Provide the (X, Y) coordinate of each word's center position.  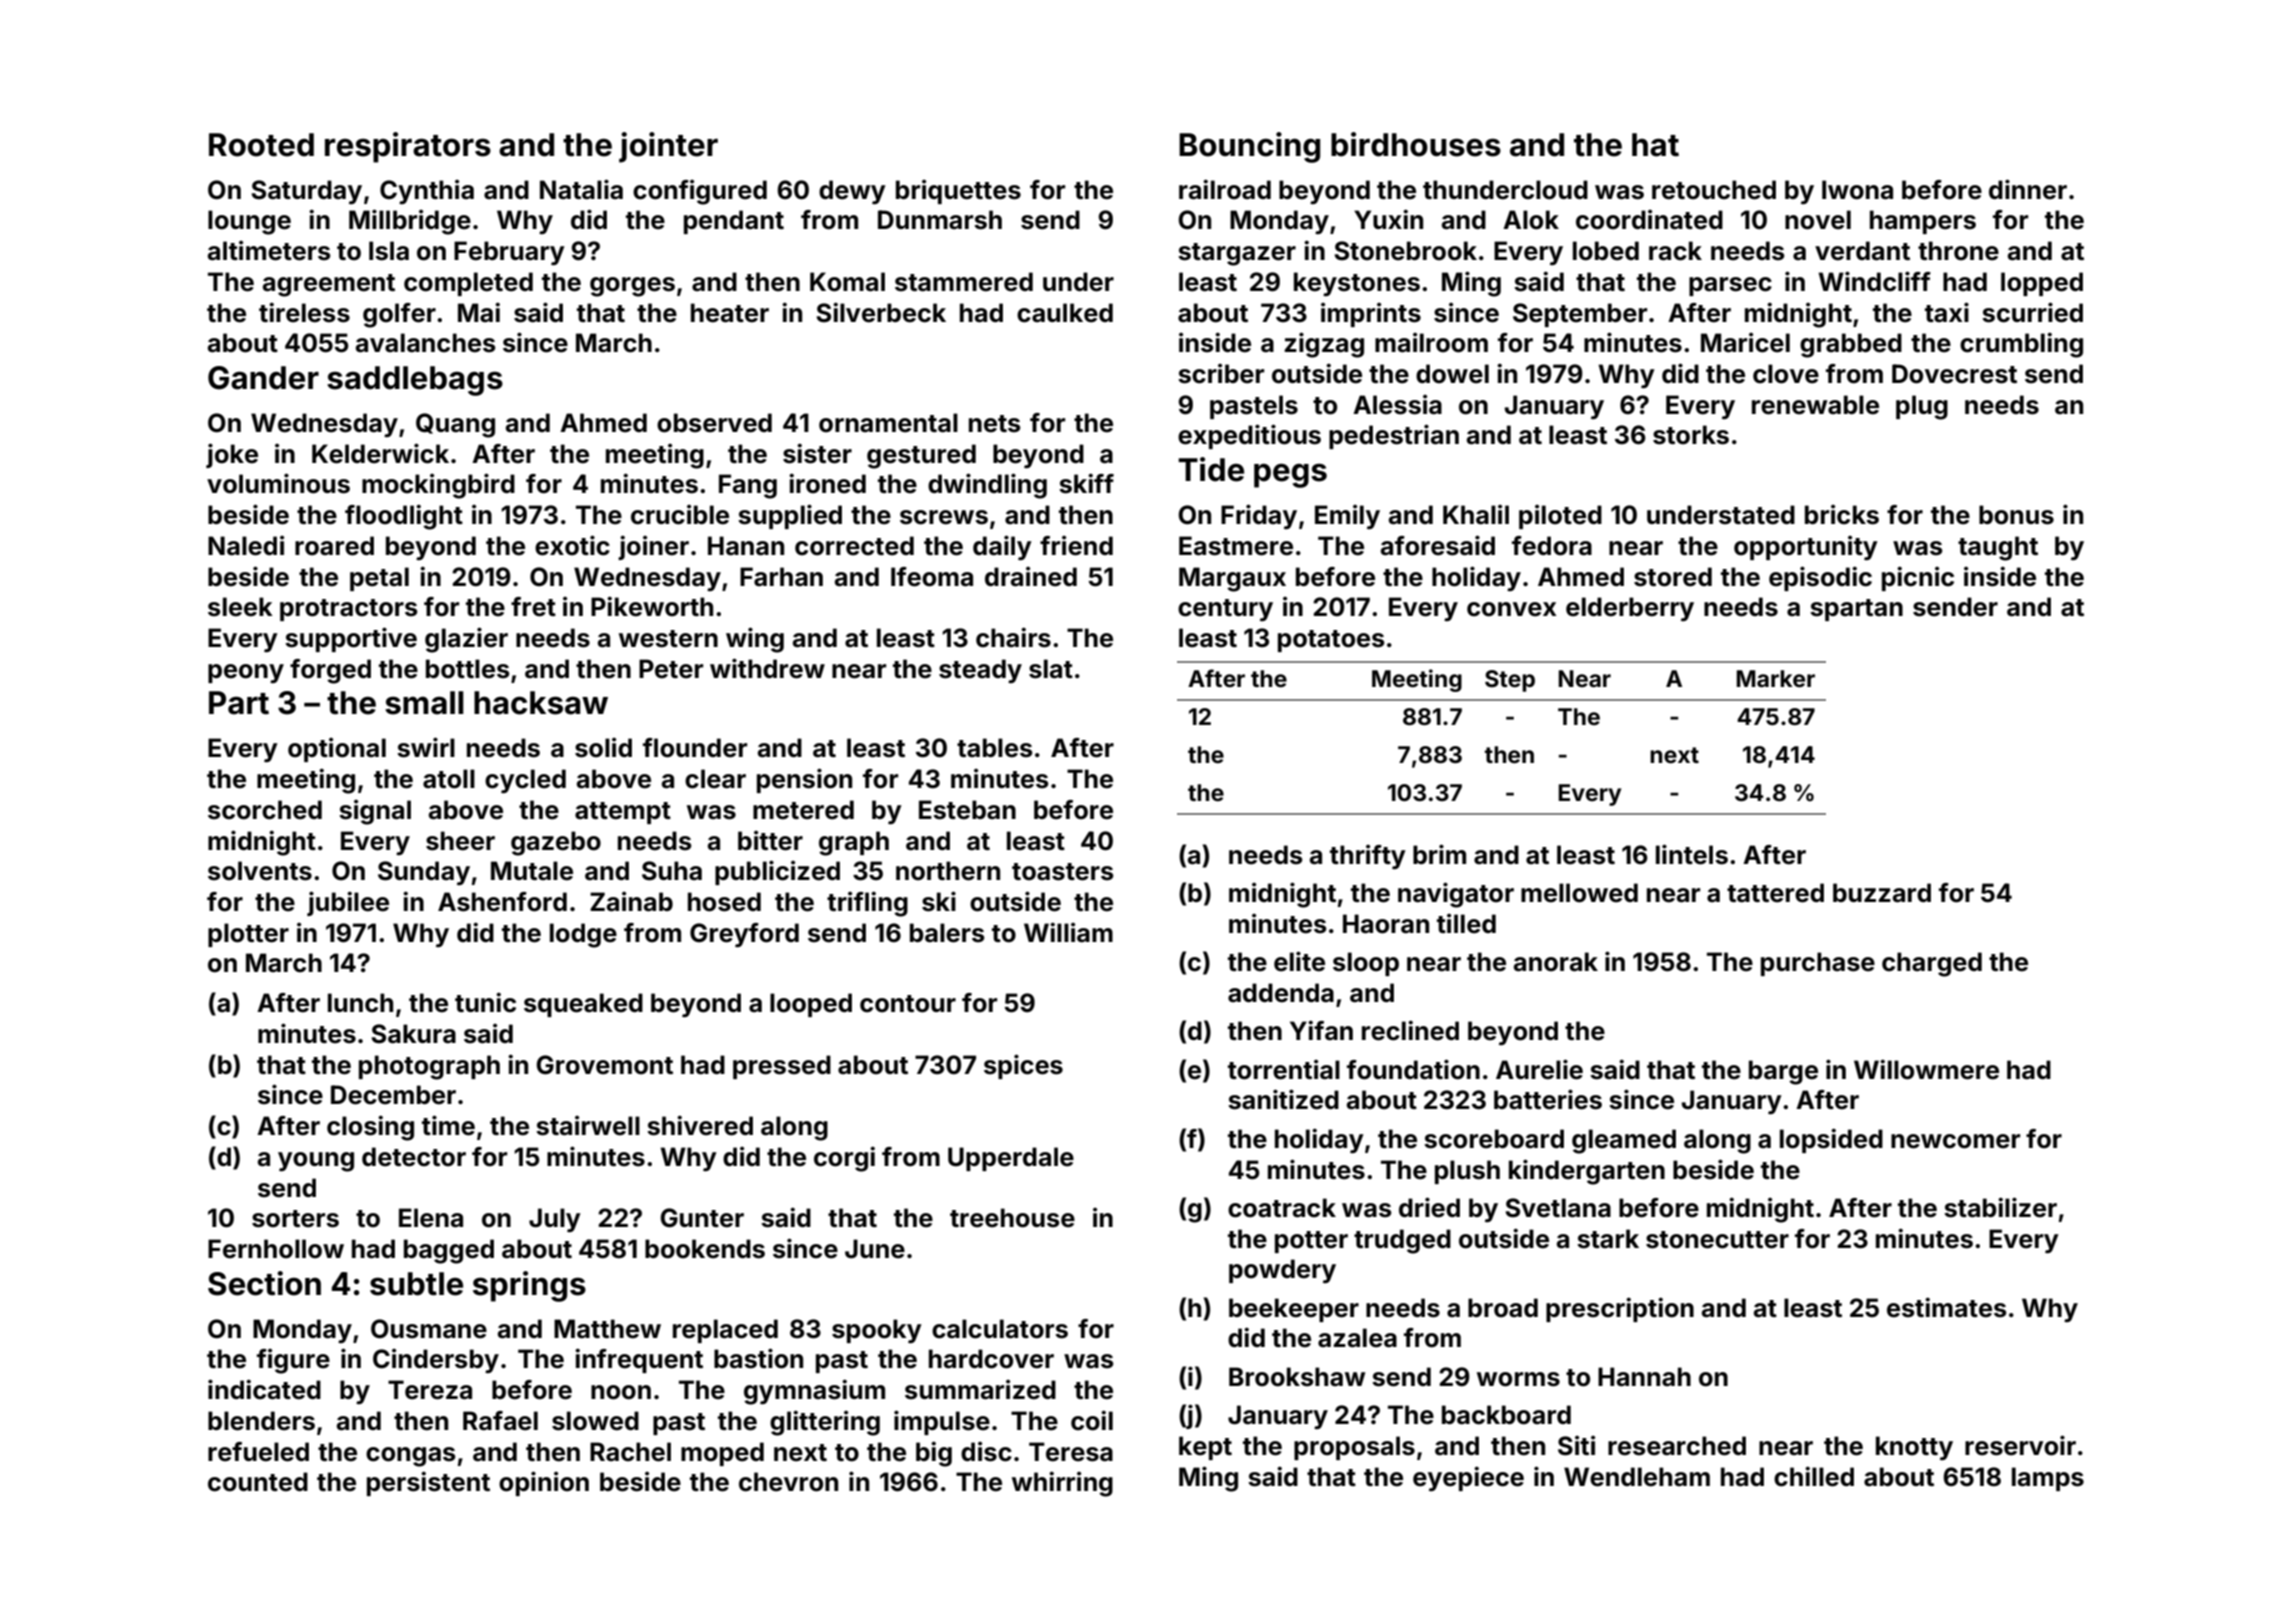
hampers (1923, 222)
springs (529, 1286)
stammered (964, 282)
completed (468, 284)
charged (1932, 964)
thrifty (1368, 857)
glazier (466, 640)
